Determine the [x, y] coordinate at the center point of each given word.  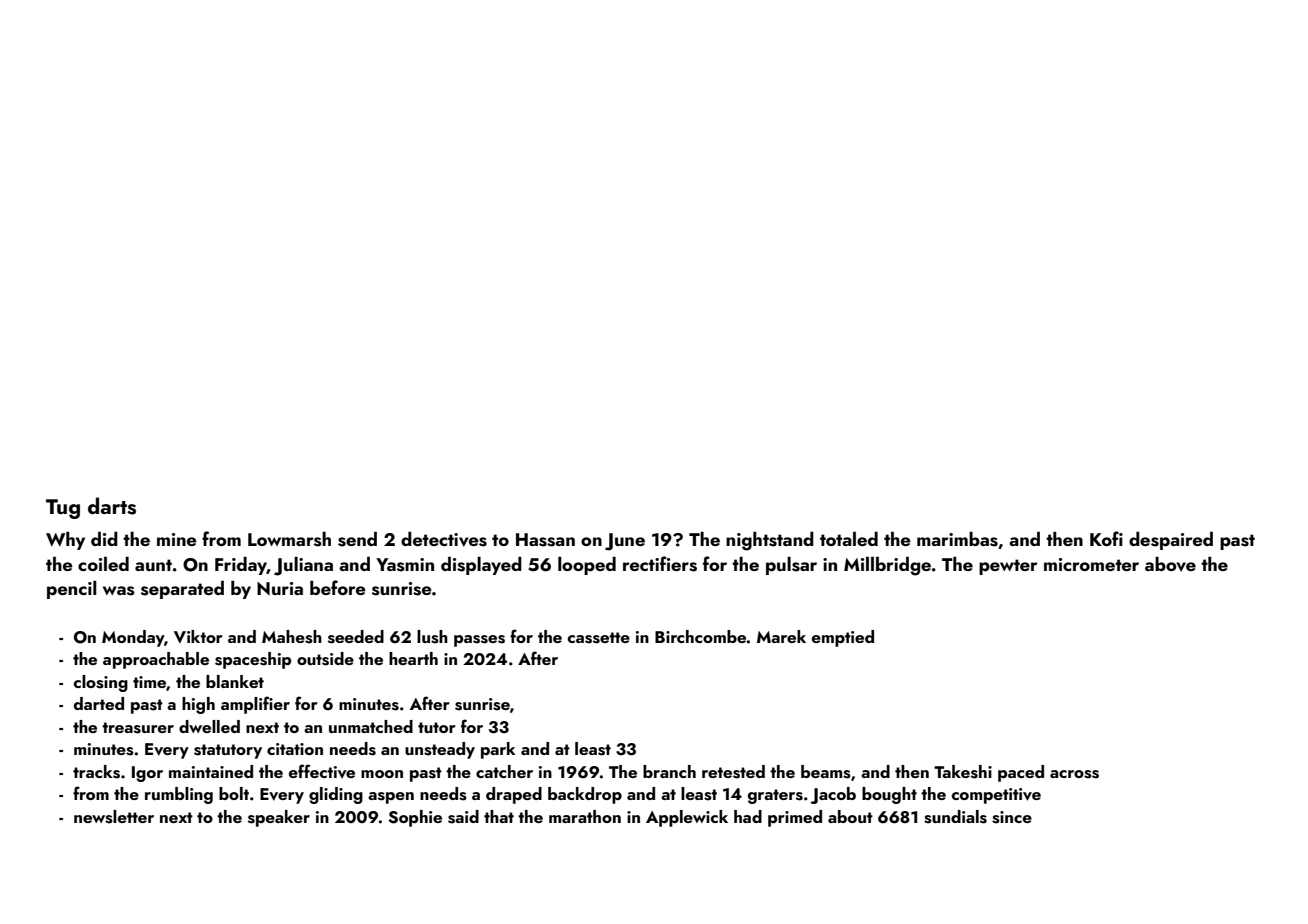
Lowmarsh [289, 539]
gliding [336, 795]
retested [733, 772]
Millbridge [887, 566]
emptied [843, 638]
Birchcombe [701, 636]
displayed [481, 566]
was [119, 591]
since [1012, 817]
